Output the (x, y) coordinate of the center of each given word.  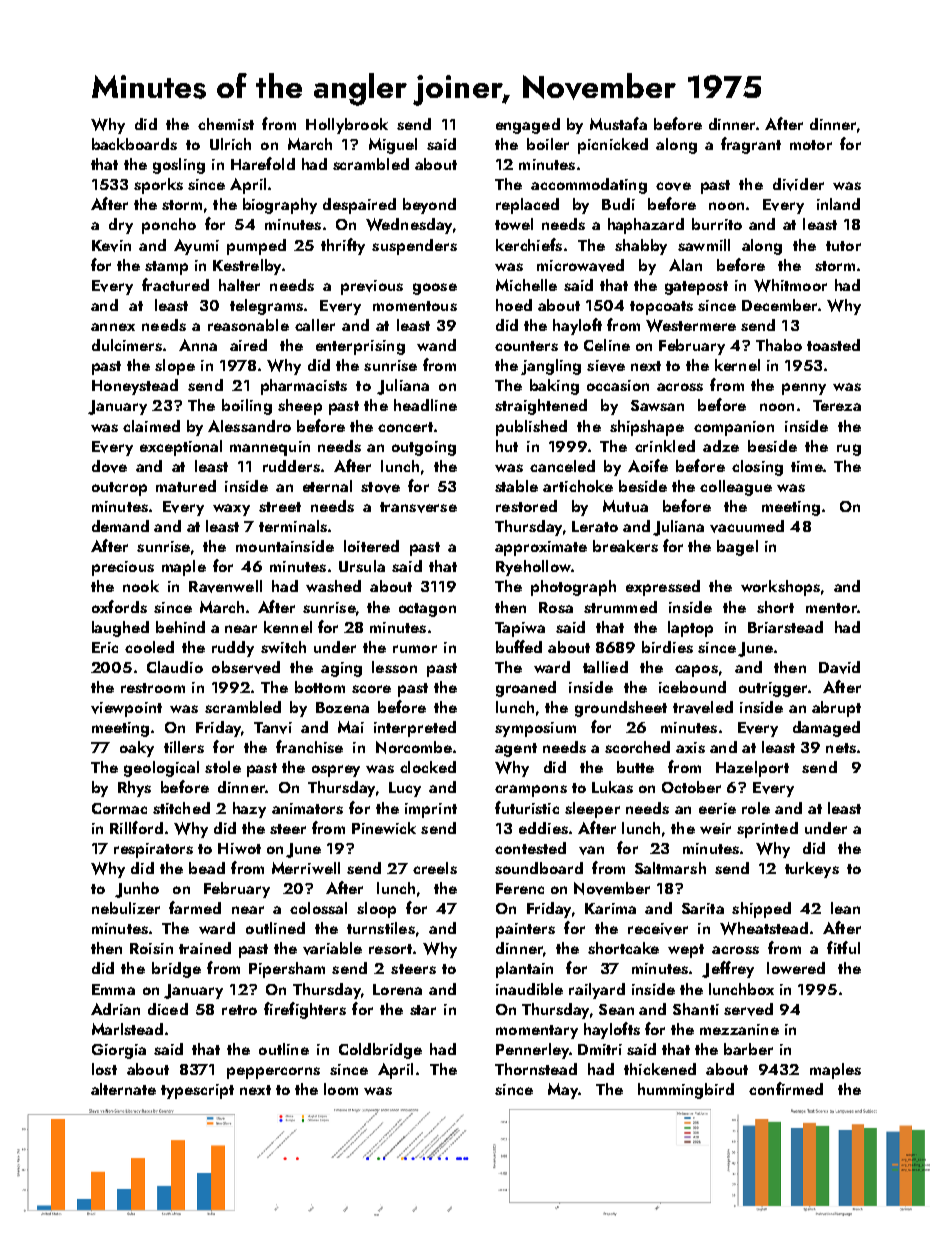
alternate (123, 1089)
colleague (736, 488)
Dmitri (600, 1049)
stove (380, 487)
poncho (169, 226)
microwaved (580, 265)
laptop (690, 629)
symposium (535, 729)
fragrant (751, 145)
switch (283, 647)
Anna (198, 345)
